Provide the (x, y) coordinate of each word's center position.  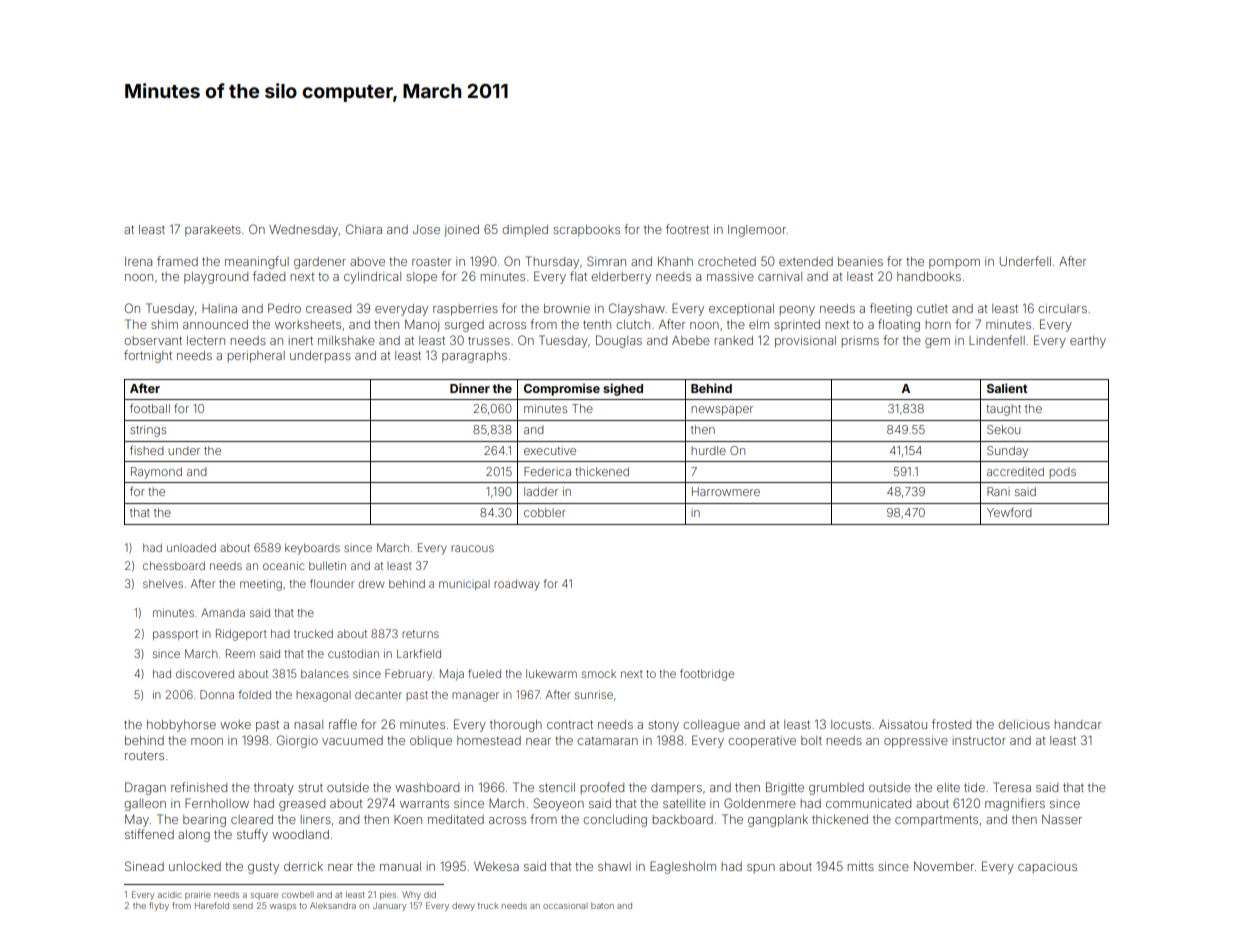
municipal (464, 585)
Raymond (156, 473)
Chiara (364, 229)
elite (948, 787)
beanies (860, 261)
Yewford (1009, 512)
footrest (687, 229)
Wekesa (496, 866)
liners (315, 819)
